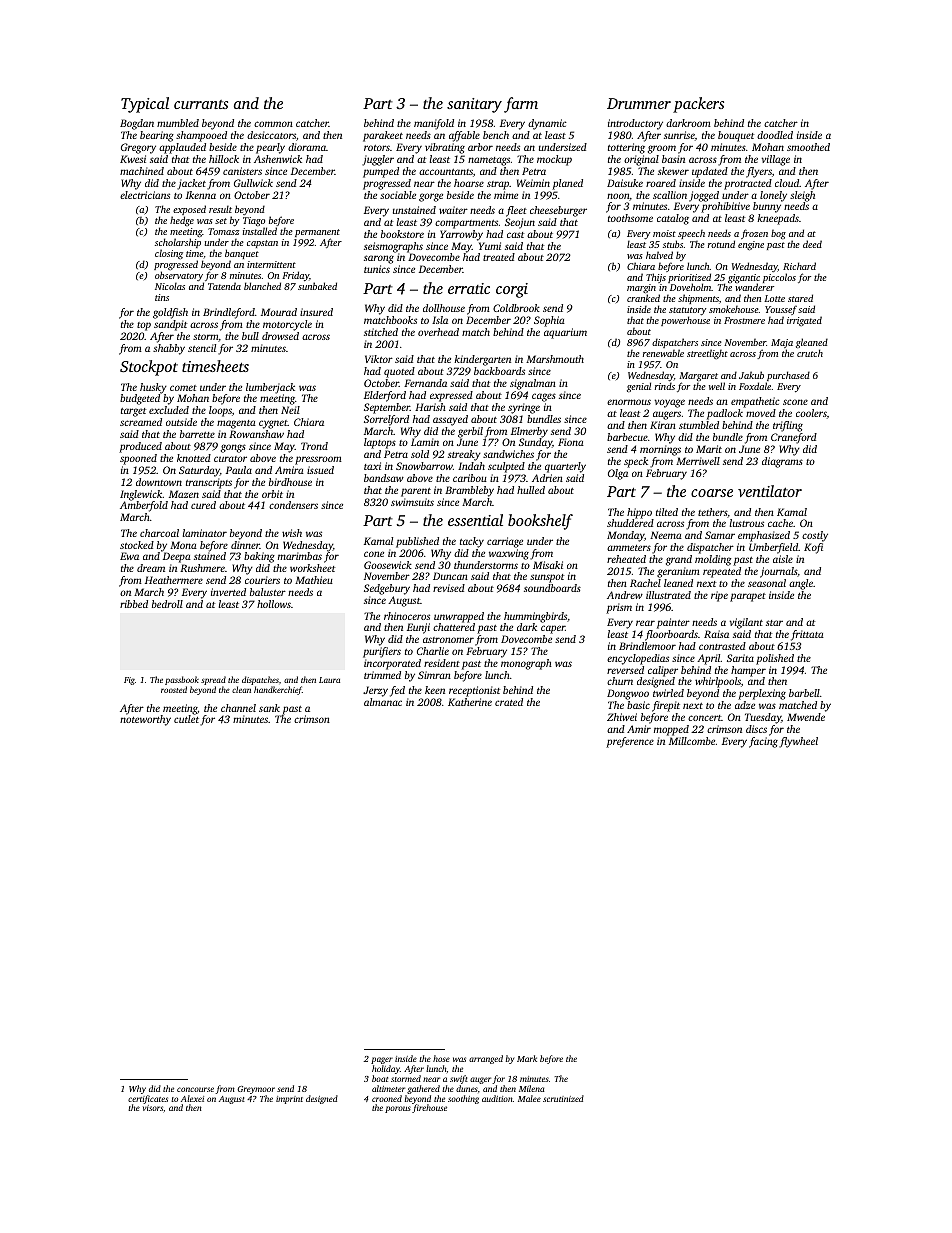 Image resolution: width=952 pixels, height=1233 pixels. What do you see at coordinates (526, 664) in the screenshot?
I see `monograph` at bounding box center [526, 664].
